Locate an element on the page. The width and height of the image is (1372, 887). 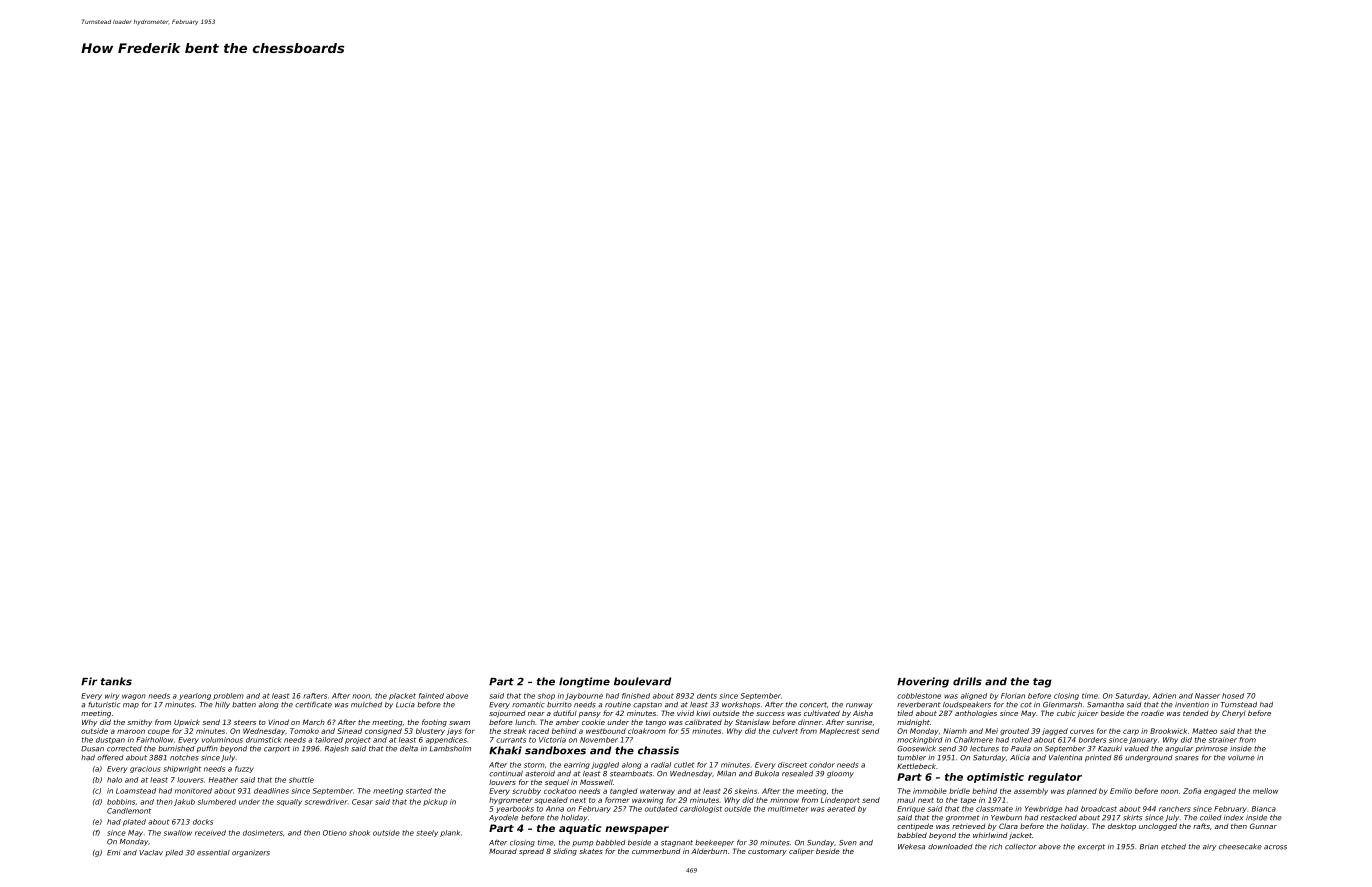
burrito is located at coordinates (559, 705).
